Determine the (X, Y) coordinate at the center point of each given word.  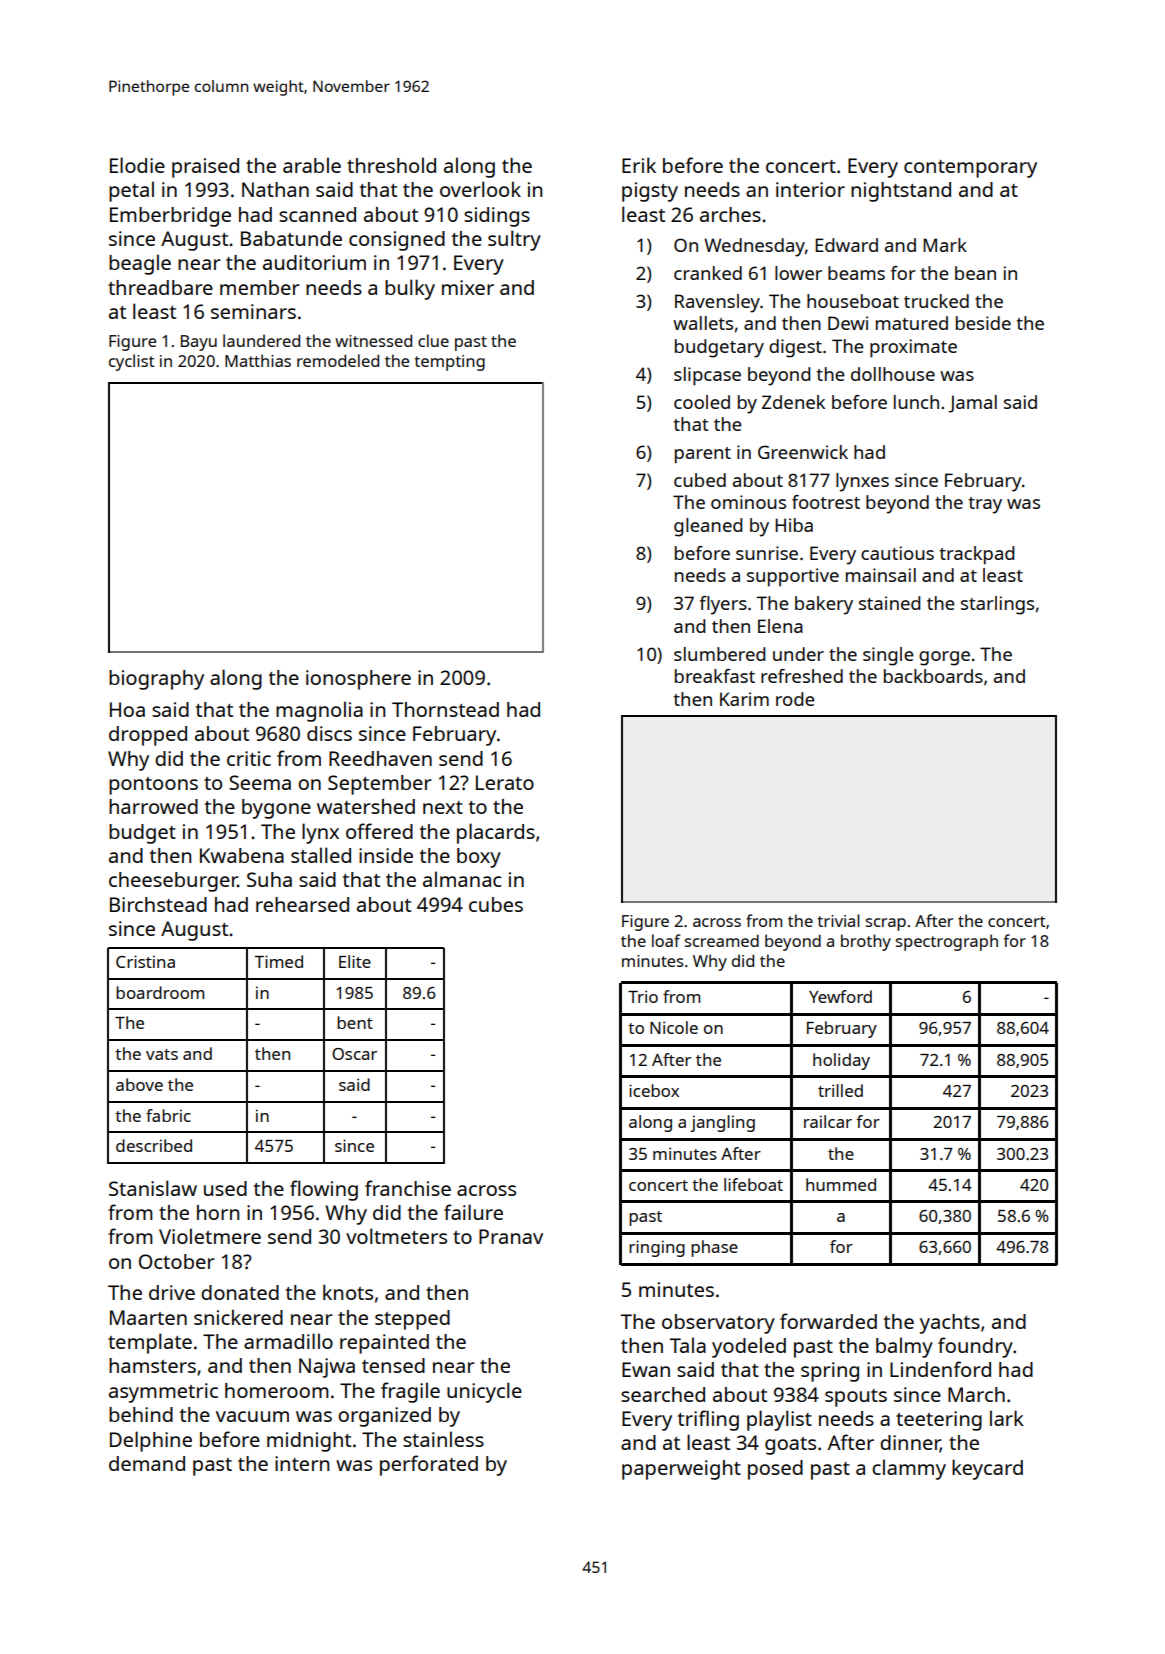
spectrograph (947, 942)
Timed (278, 961)
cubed (700, 480)
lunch (916, 402)
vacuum (252, 1416)
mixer (468, 287)
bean (975, 273)
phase (714, 1248)
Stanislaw (153, 1188)
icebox (654, 1090)
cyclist (132, 362)
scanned (317, 214)
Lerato (505, 782)
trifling (708, 1420)
